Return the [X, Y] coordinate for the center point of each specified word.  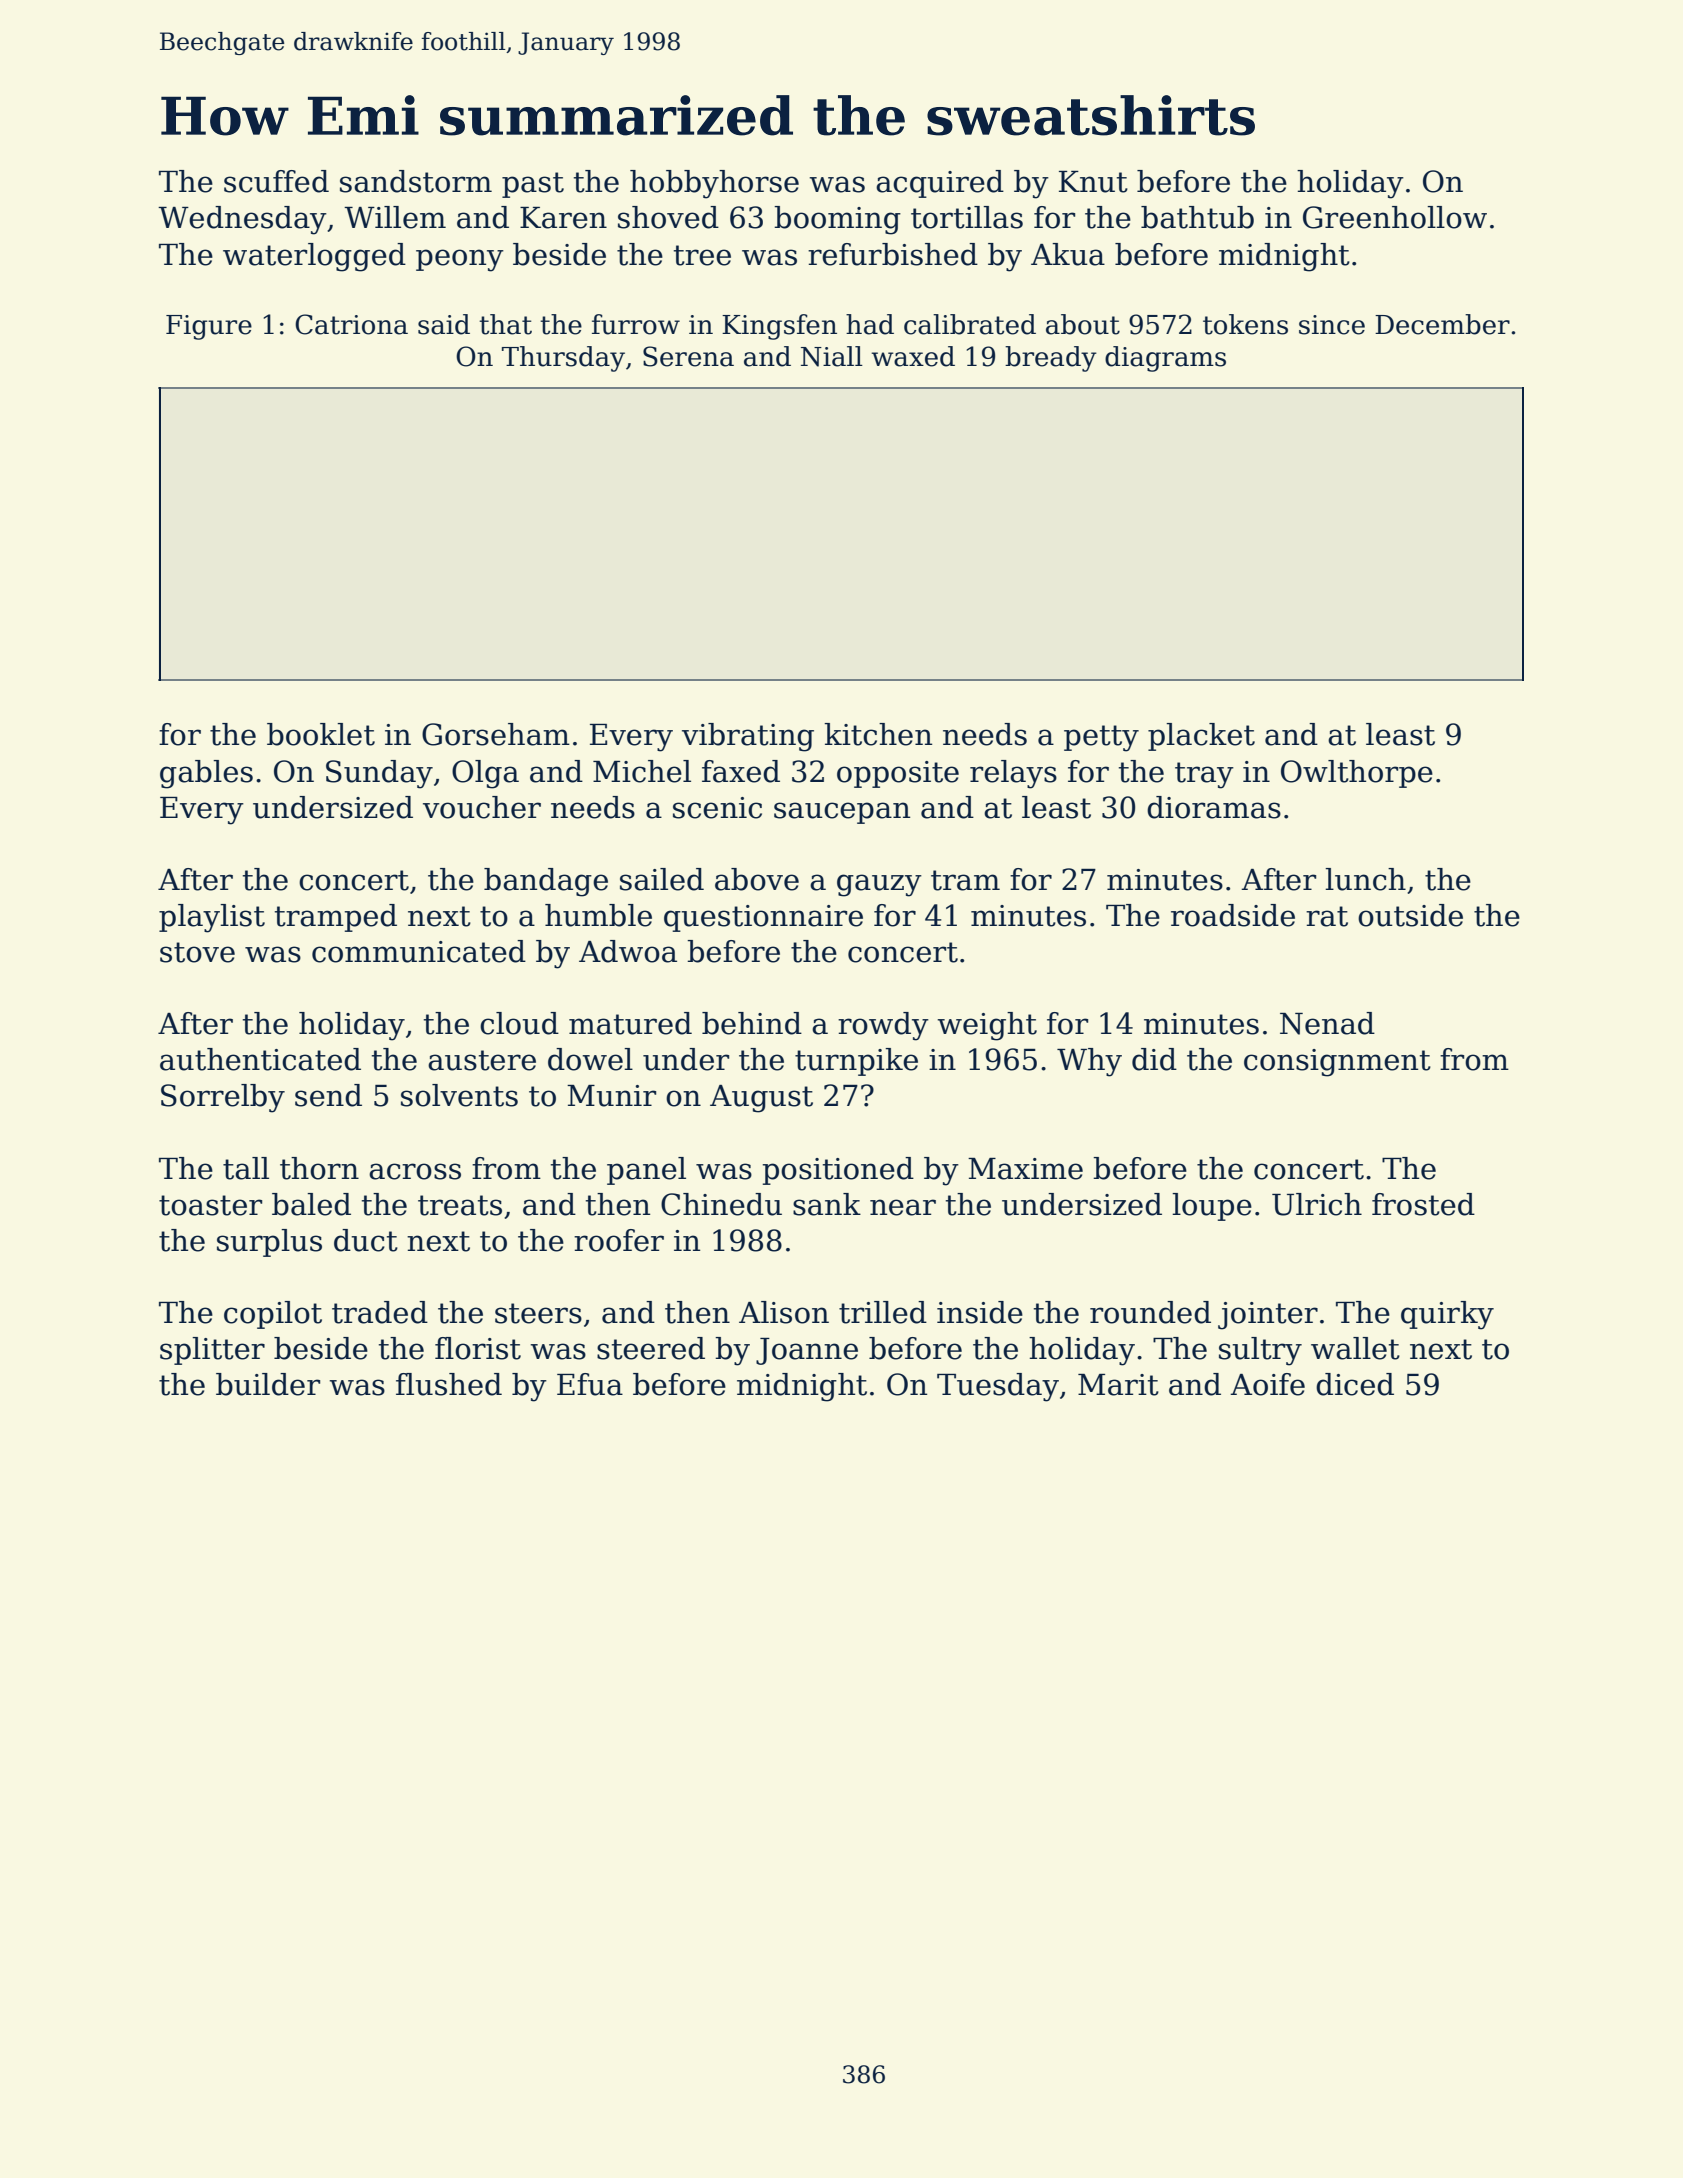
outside [1410, 915]
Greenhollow [1395, 217]
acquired [940, 184]
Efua [590, 1384]
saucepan [842, 813]
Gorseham [496, 734]
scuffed [276, 181]
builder [268, 1384]
